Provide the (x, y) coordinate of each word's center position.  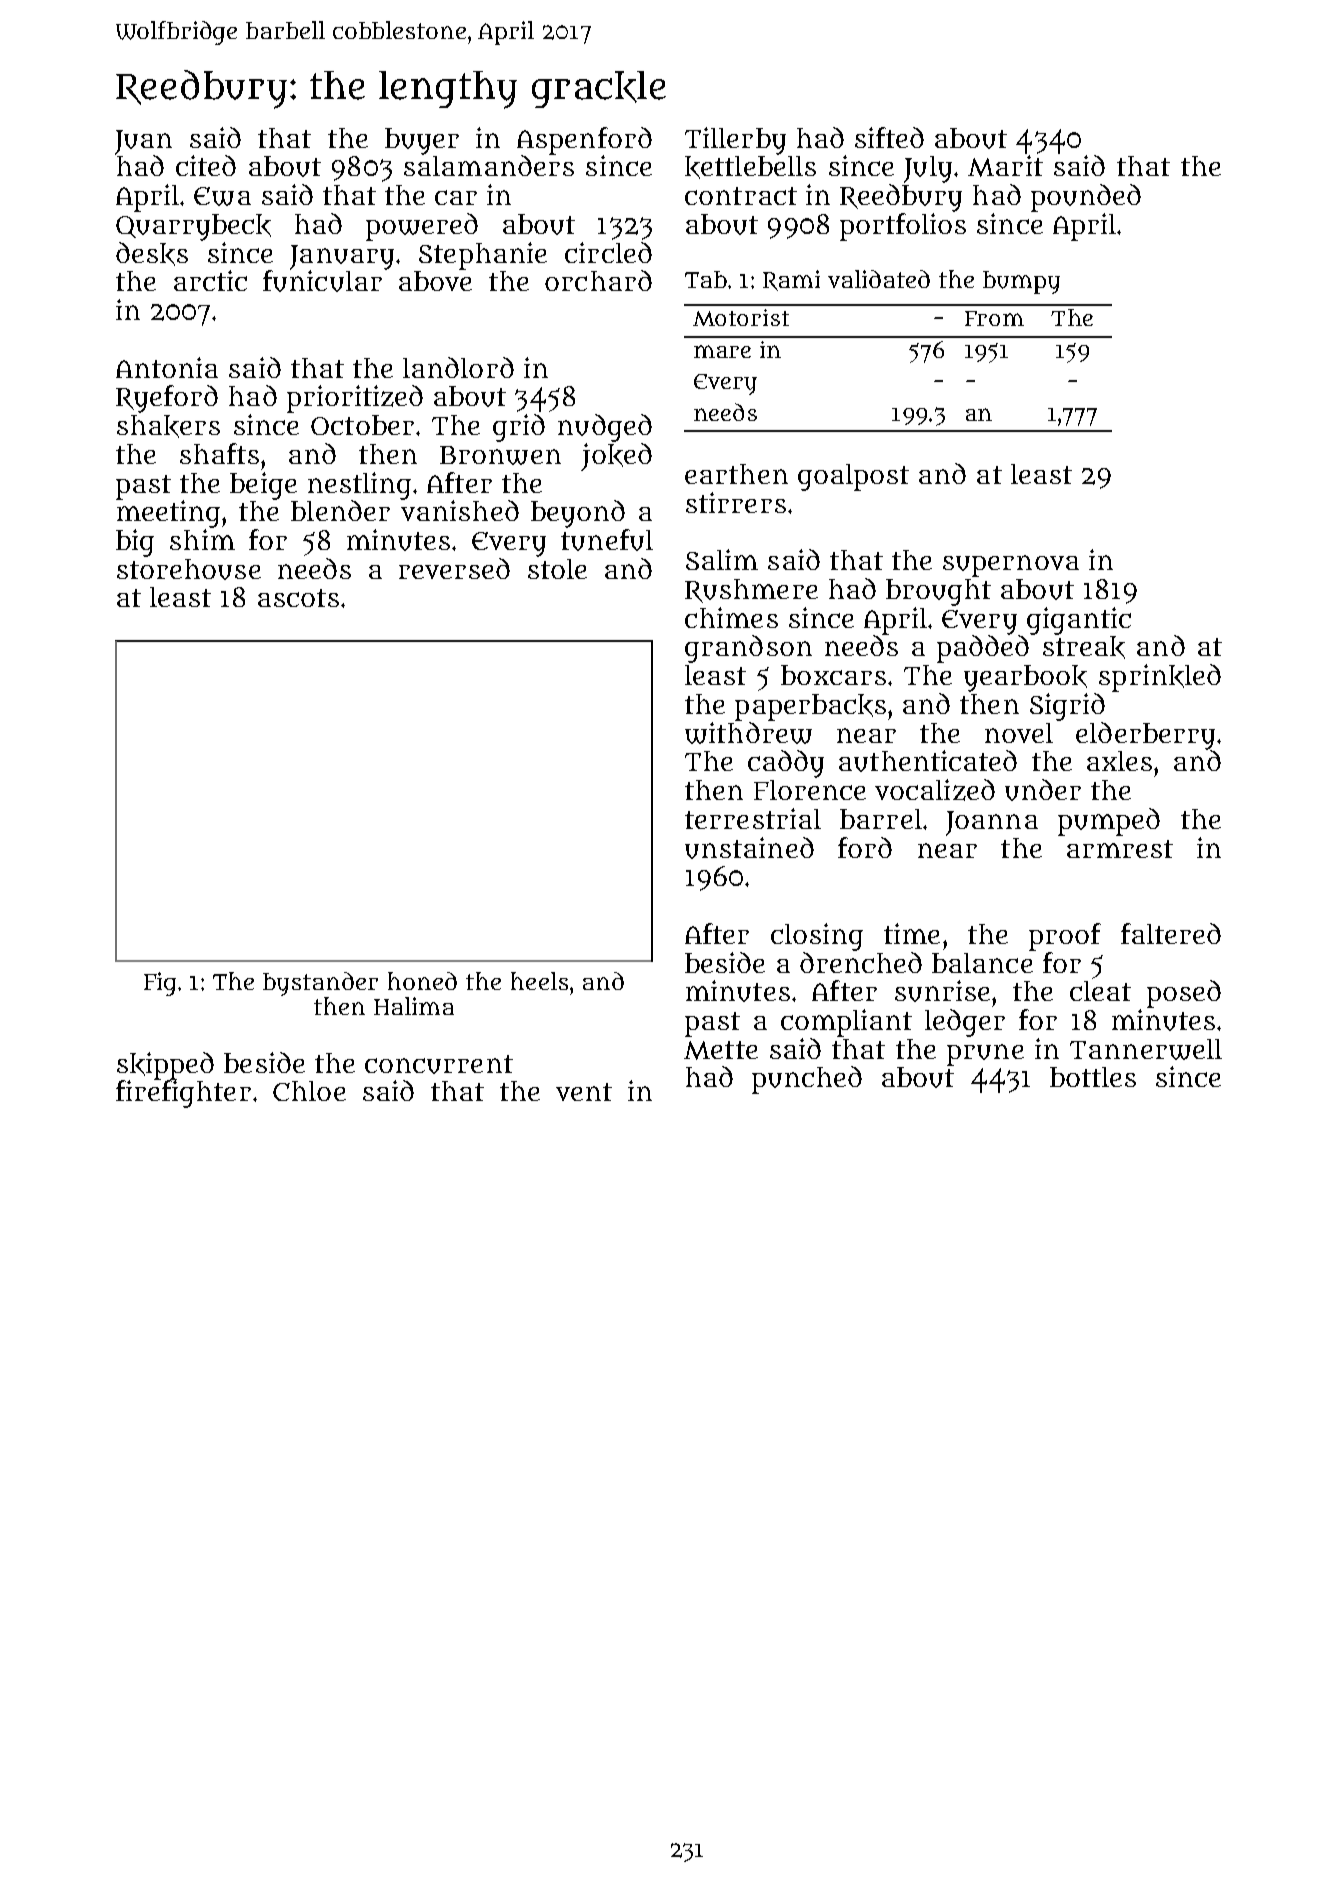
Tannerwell (1146, 1049)
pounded (1086, 198)
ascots (298, 598)
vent (584, 1092)
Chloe (309, 1091)
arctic (210, 280)
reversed (454, 568)
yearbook (1025, 678)
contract (741, 196)
